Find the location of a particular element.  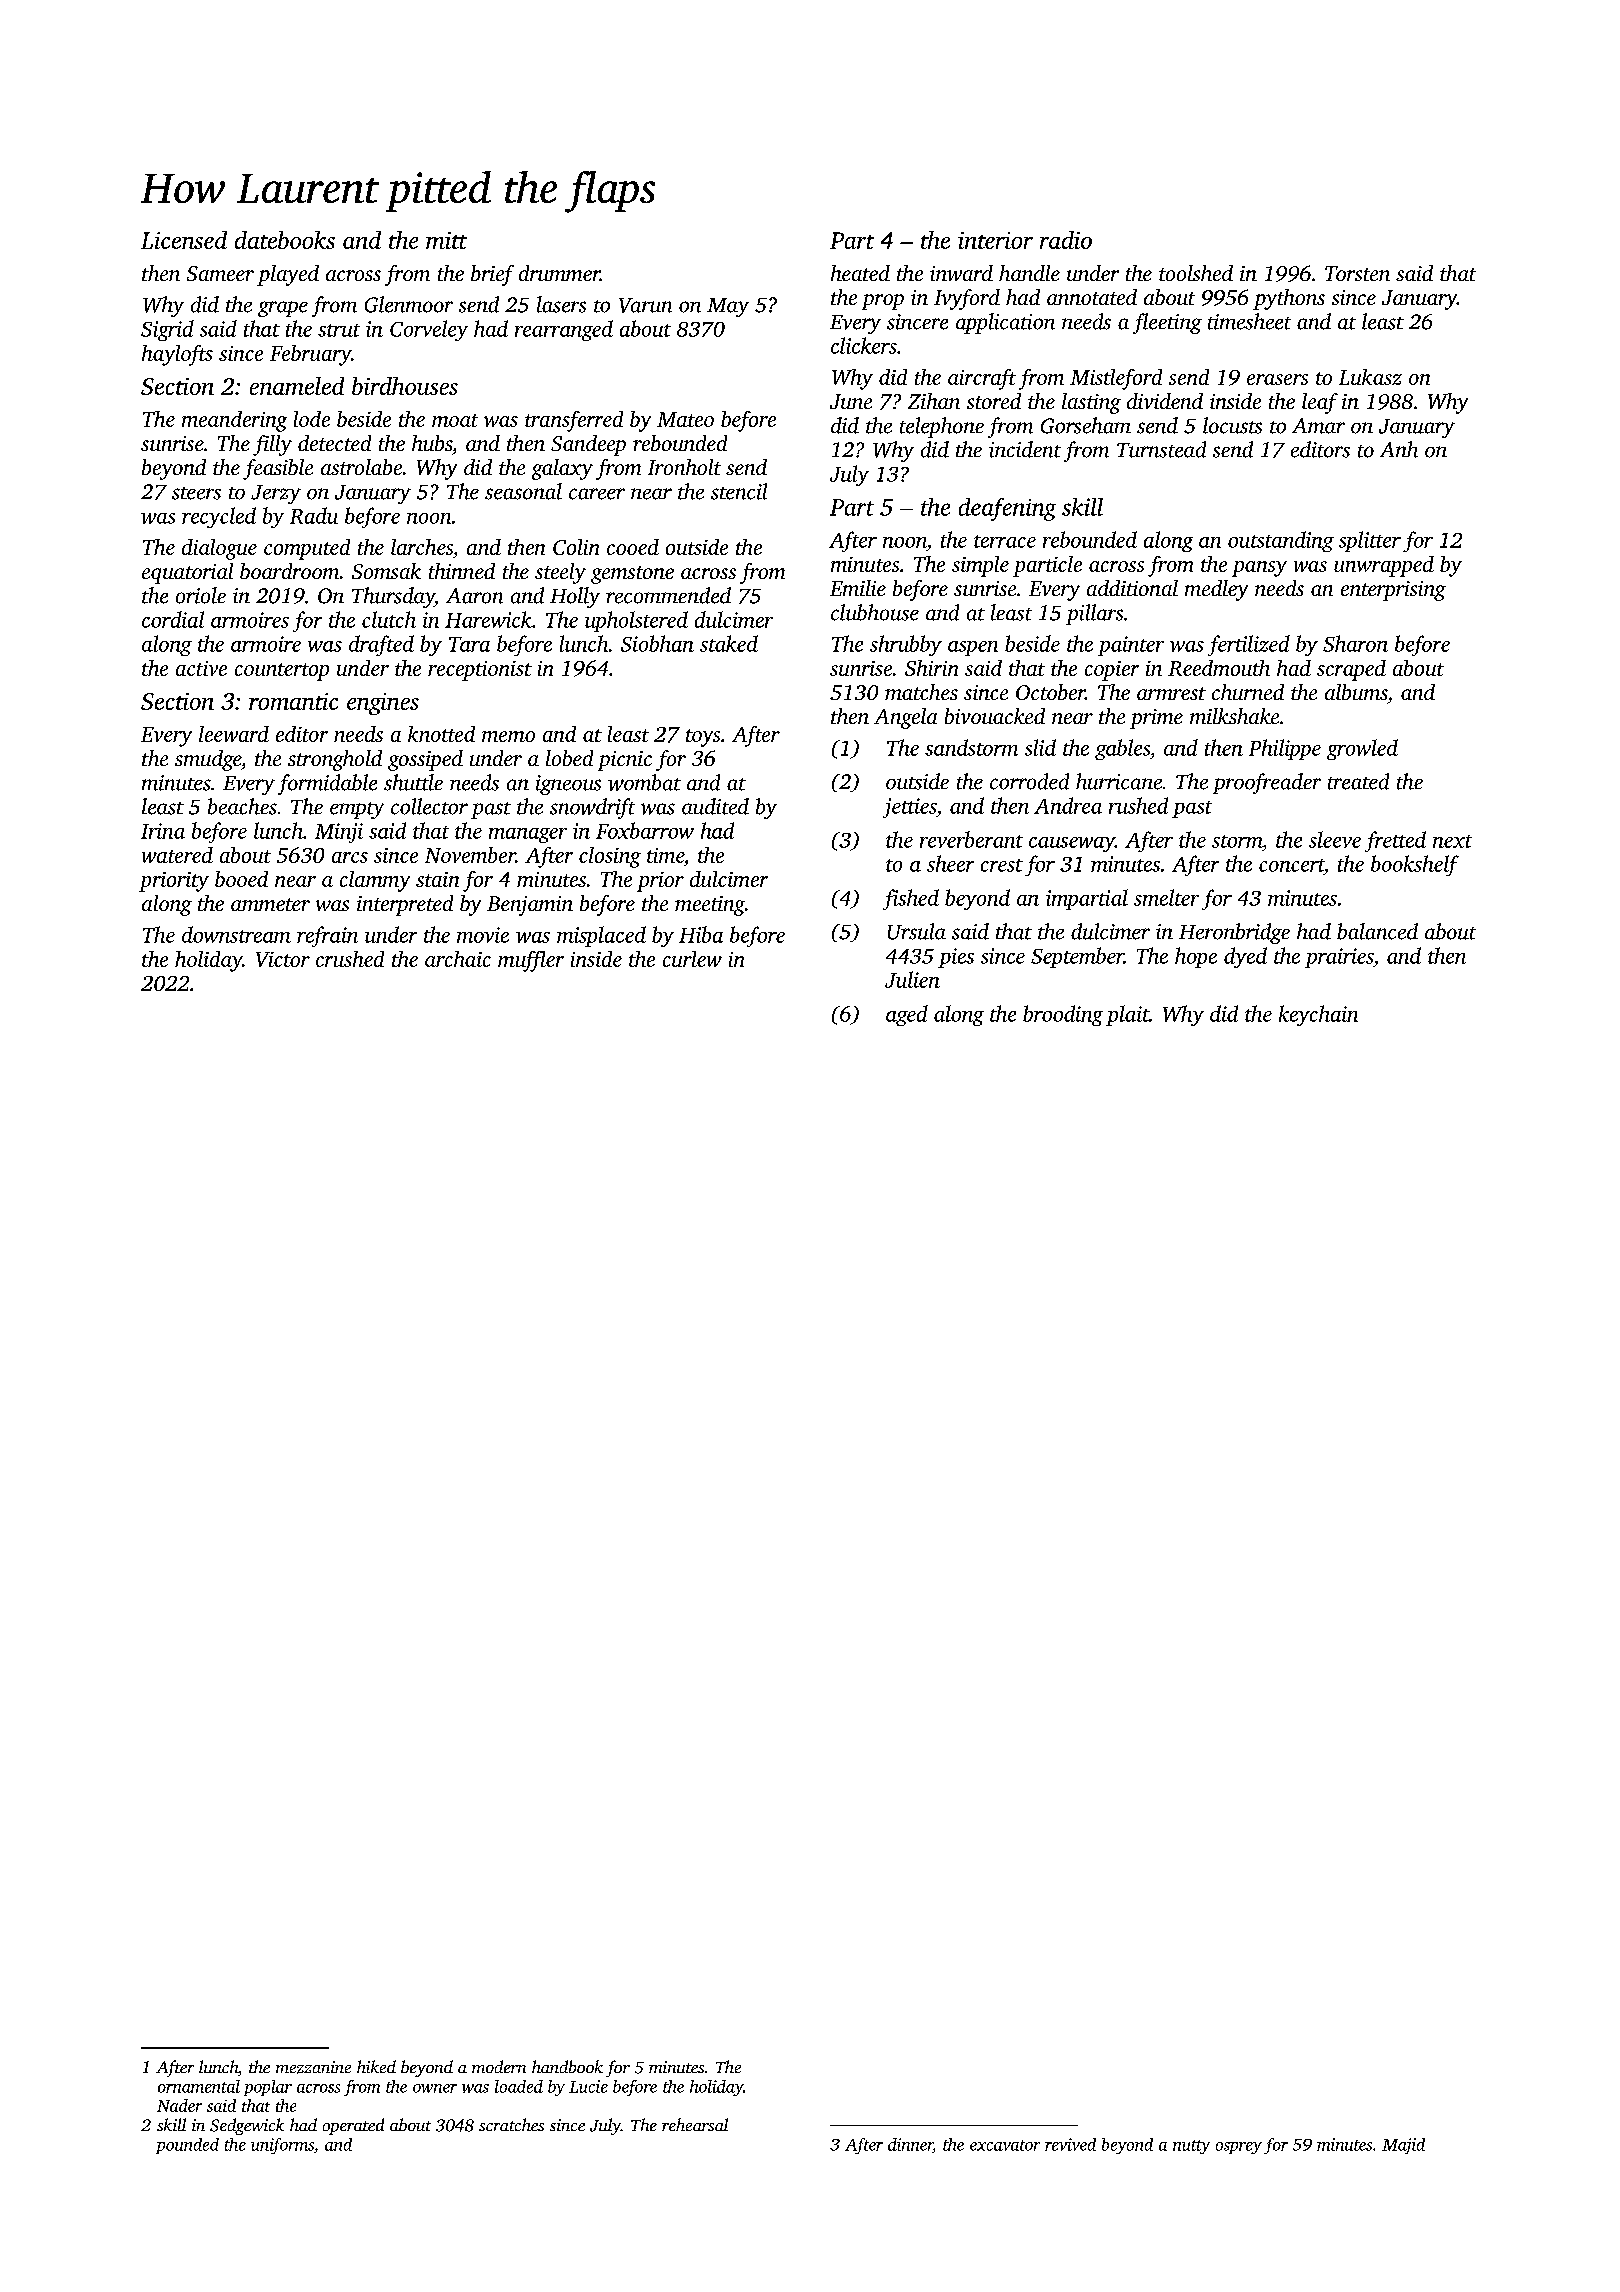

prairies is located at coordinates (1339, 958).
